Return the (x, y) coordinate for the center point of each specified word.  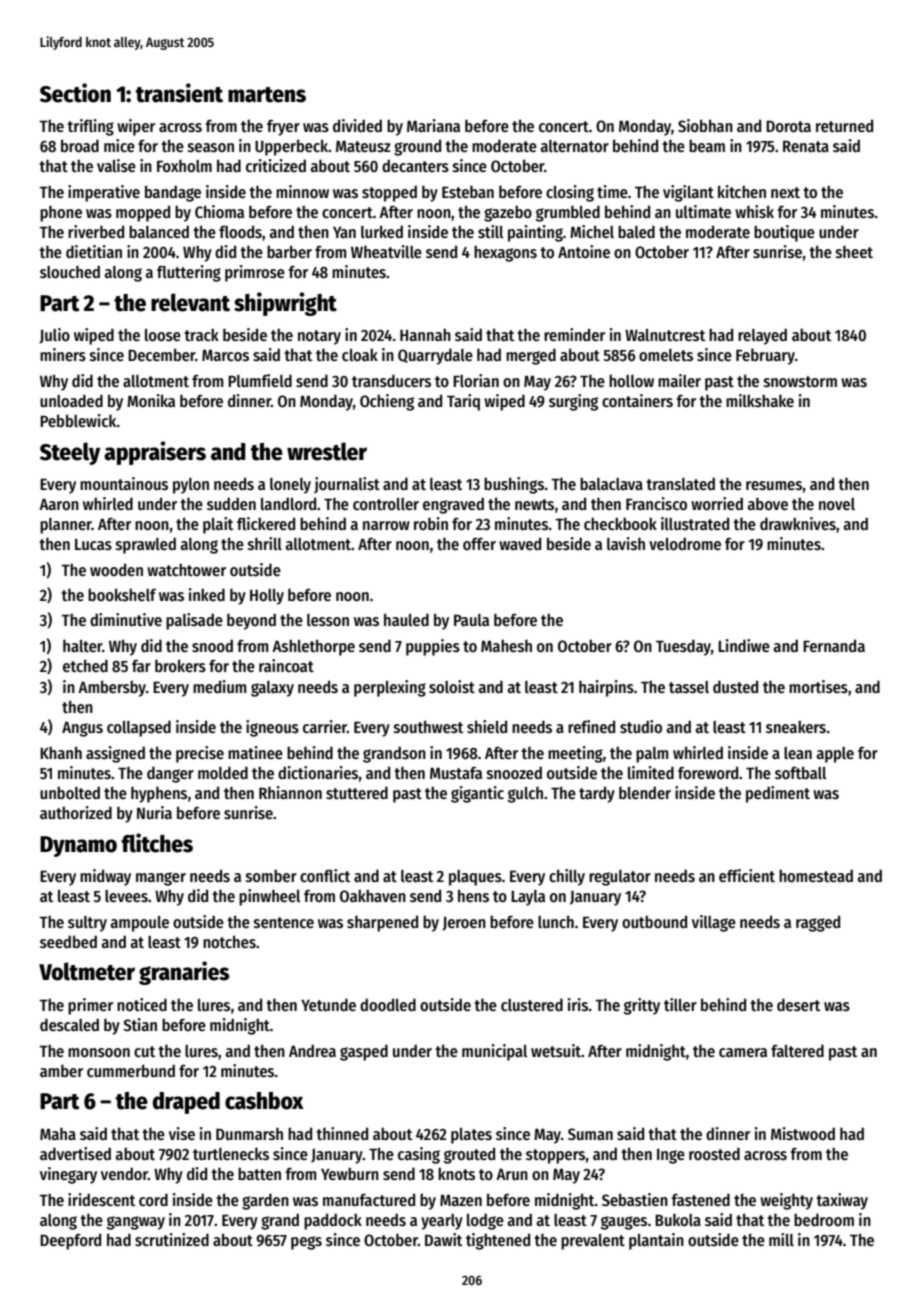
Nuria (154, 812)
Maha (58, 1133)
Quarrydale (435, 356)
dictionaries (318, 772)
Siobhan (705, 125)
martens (267, 95)
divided (357, 125)
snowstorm (800, 381)
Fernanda (834, 645)
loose (163, 335)
